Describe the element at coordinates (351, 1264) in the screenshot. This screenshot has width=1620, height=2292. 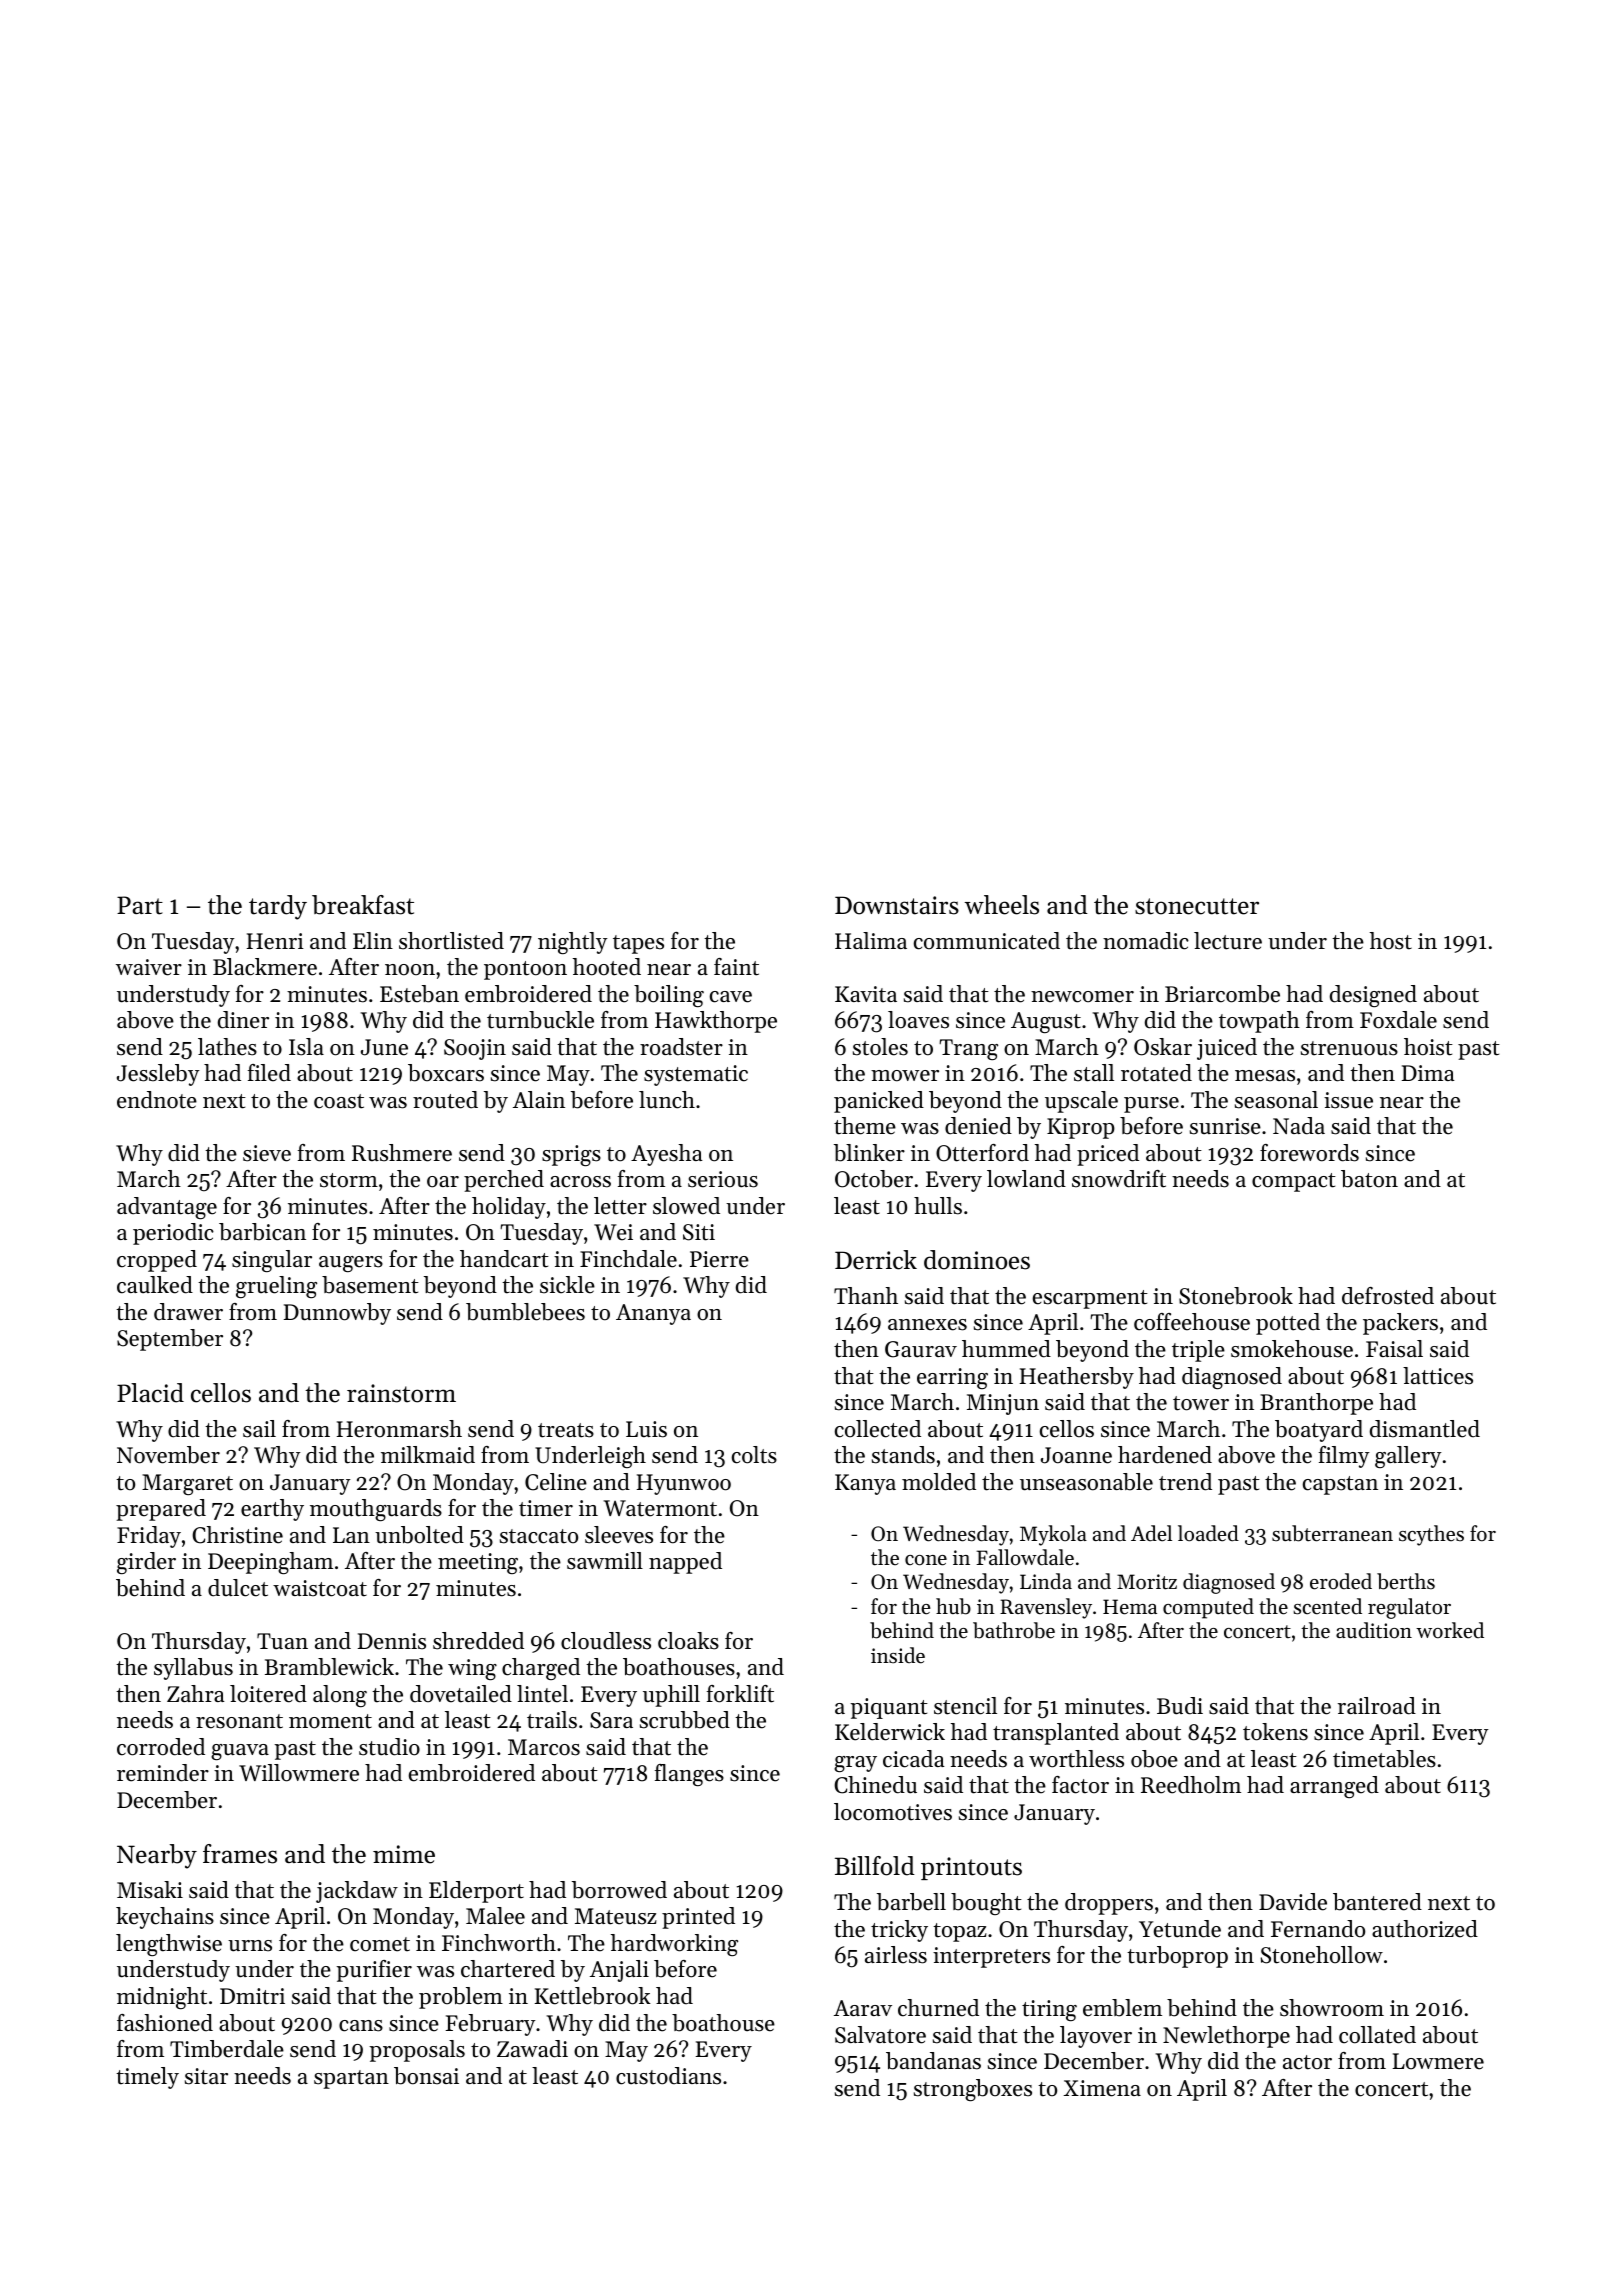
I see `augers` at that location.
